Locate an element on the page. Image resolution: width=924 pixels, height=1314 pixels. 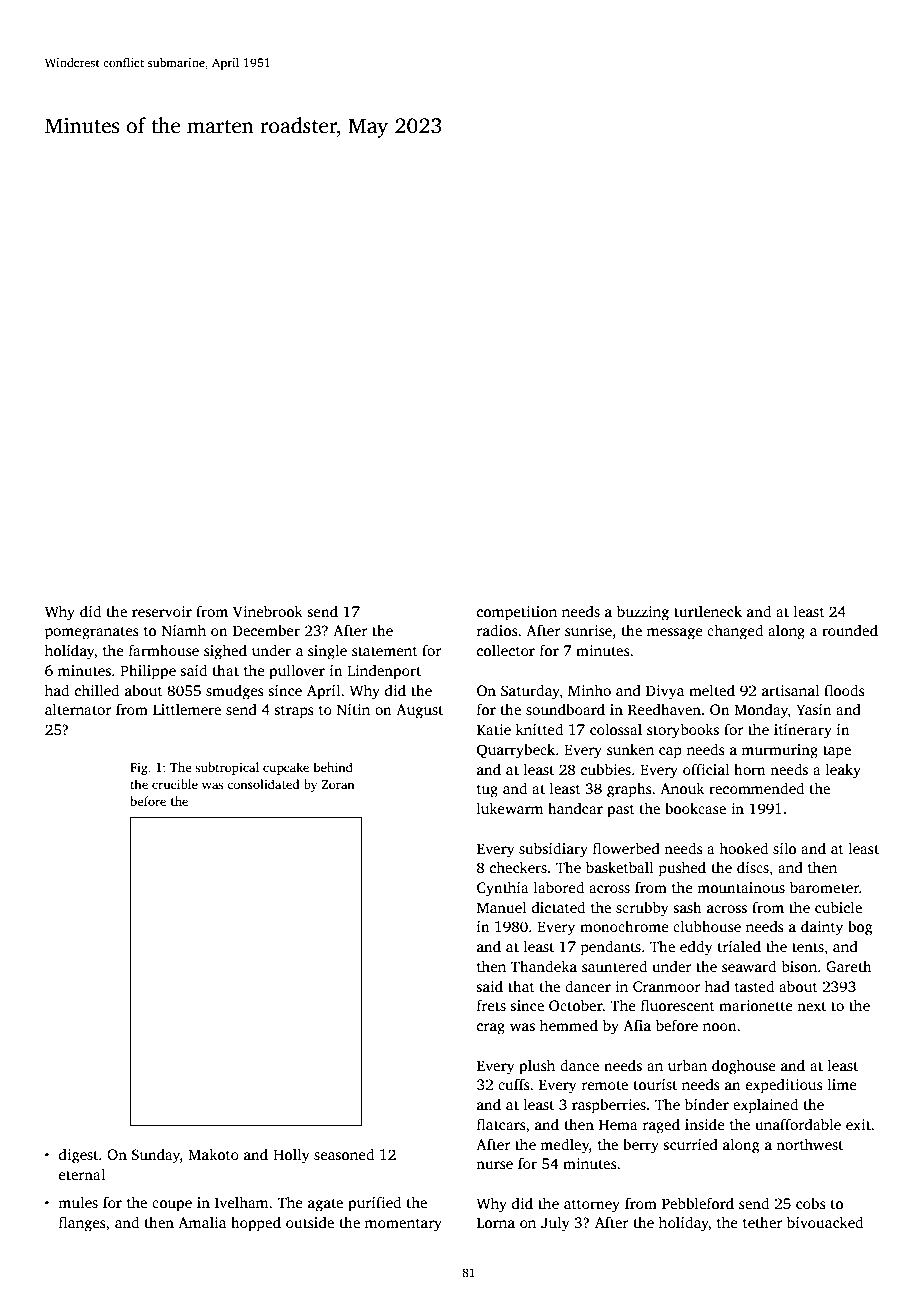
doghouse is located at coordinates (744, 1067).
